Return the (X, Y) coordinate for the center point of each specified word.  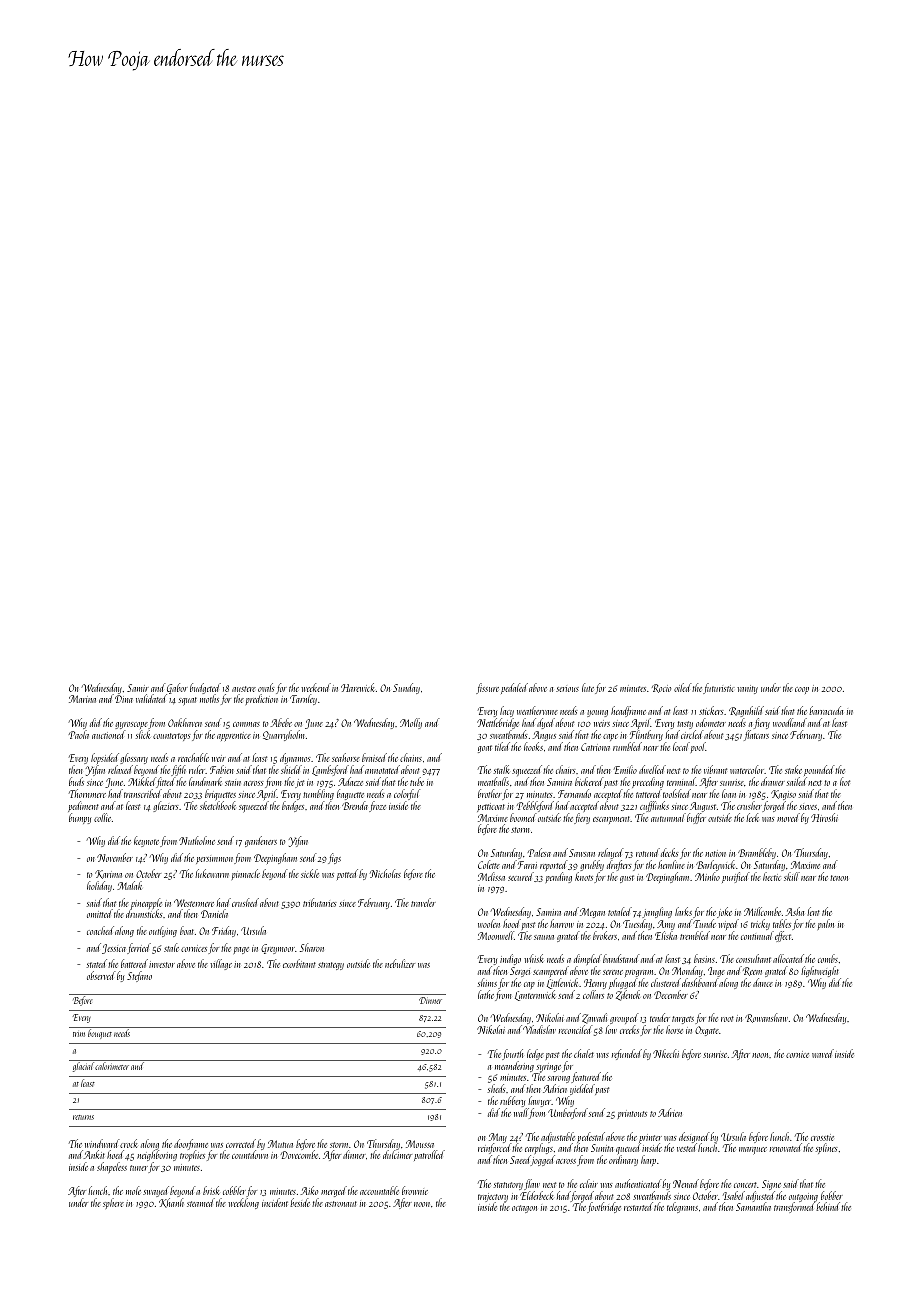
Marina (82, 699)
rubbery (512, 1101)
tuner (139, 1168)
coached (100, 930)
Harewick (358, 687)
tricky (760, 924)
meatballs (493, 781)
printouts (632, 1114)
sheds (497, 1088)
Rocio (661, 688)
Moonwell (496, 935)
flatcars (756, 735)
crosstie (822, 1137)
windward (102, 1143)
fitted (166, 782)
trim (79, 1034)
